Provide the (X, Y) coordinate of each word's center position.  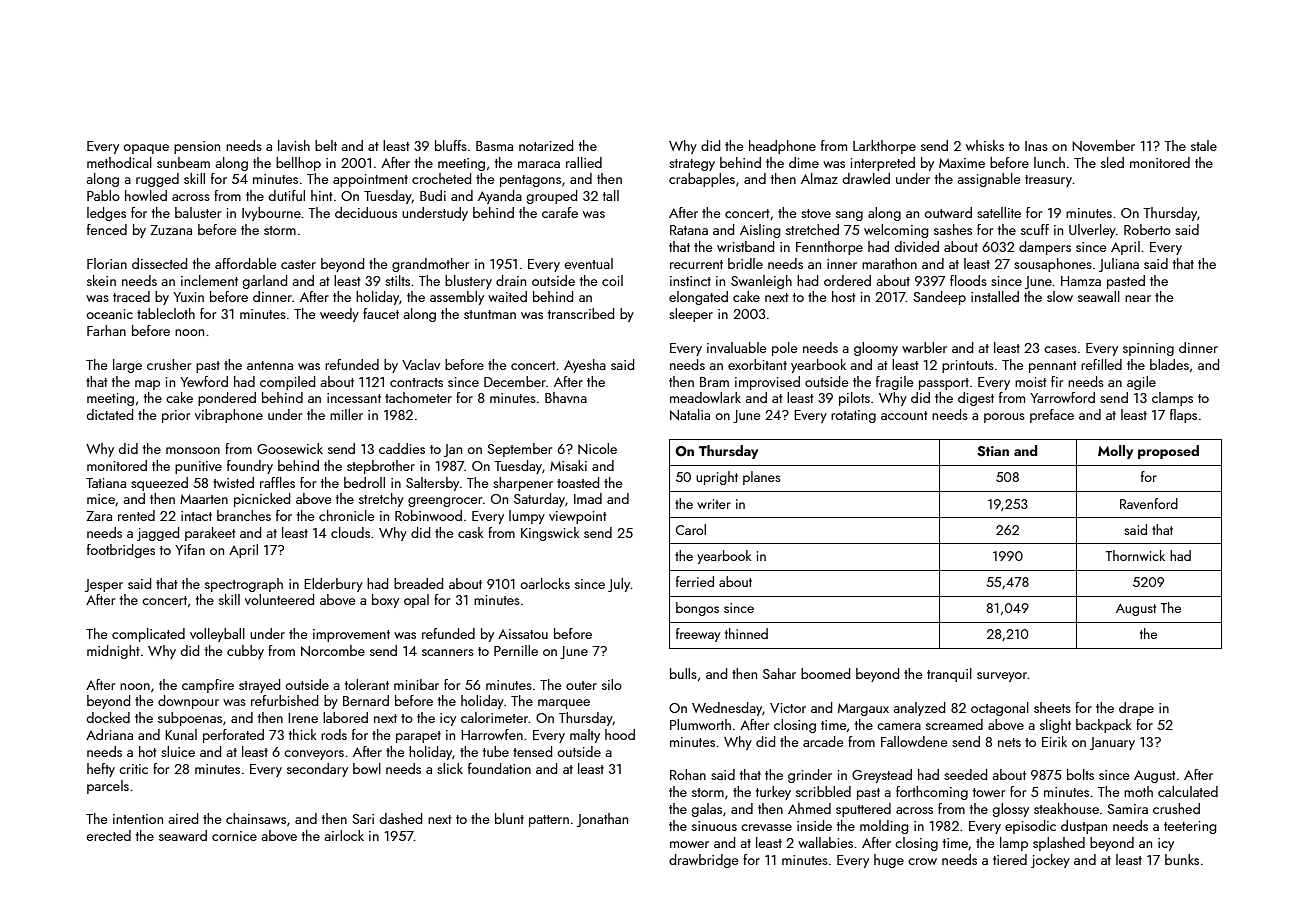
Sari (363, 819)
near (1138, 298)
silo (612, 684)
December (515, 381)
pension (197, 147)
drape (1136, 709)
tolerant (367, 684)
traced (131, 296)
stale (1204, 145)
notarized (546, 145)
